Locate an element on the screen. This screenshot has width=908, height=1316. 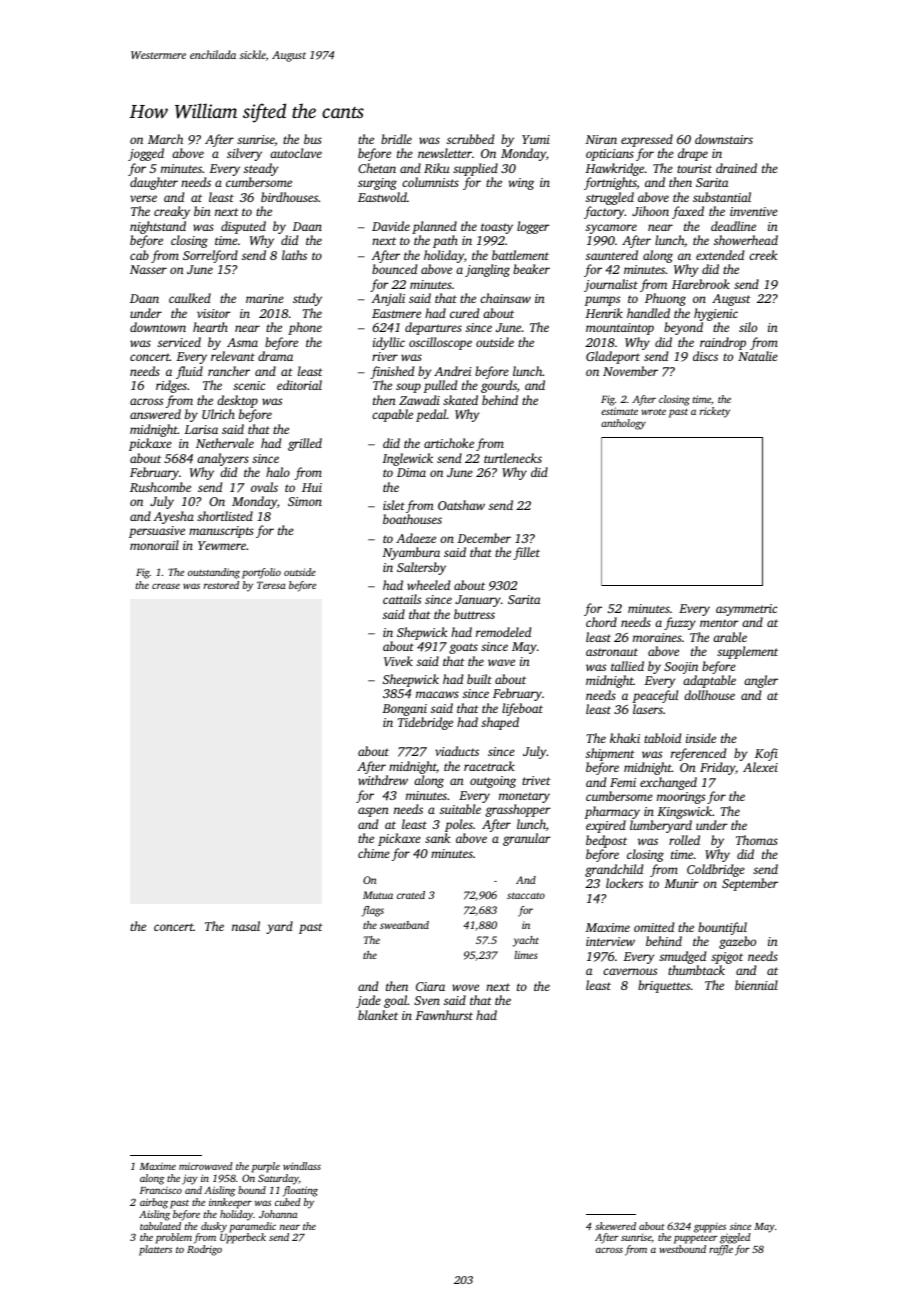
nasal is located at coordinates (246, 926).
